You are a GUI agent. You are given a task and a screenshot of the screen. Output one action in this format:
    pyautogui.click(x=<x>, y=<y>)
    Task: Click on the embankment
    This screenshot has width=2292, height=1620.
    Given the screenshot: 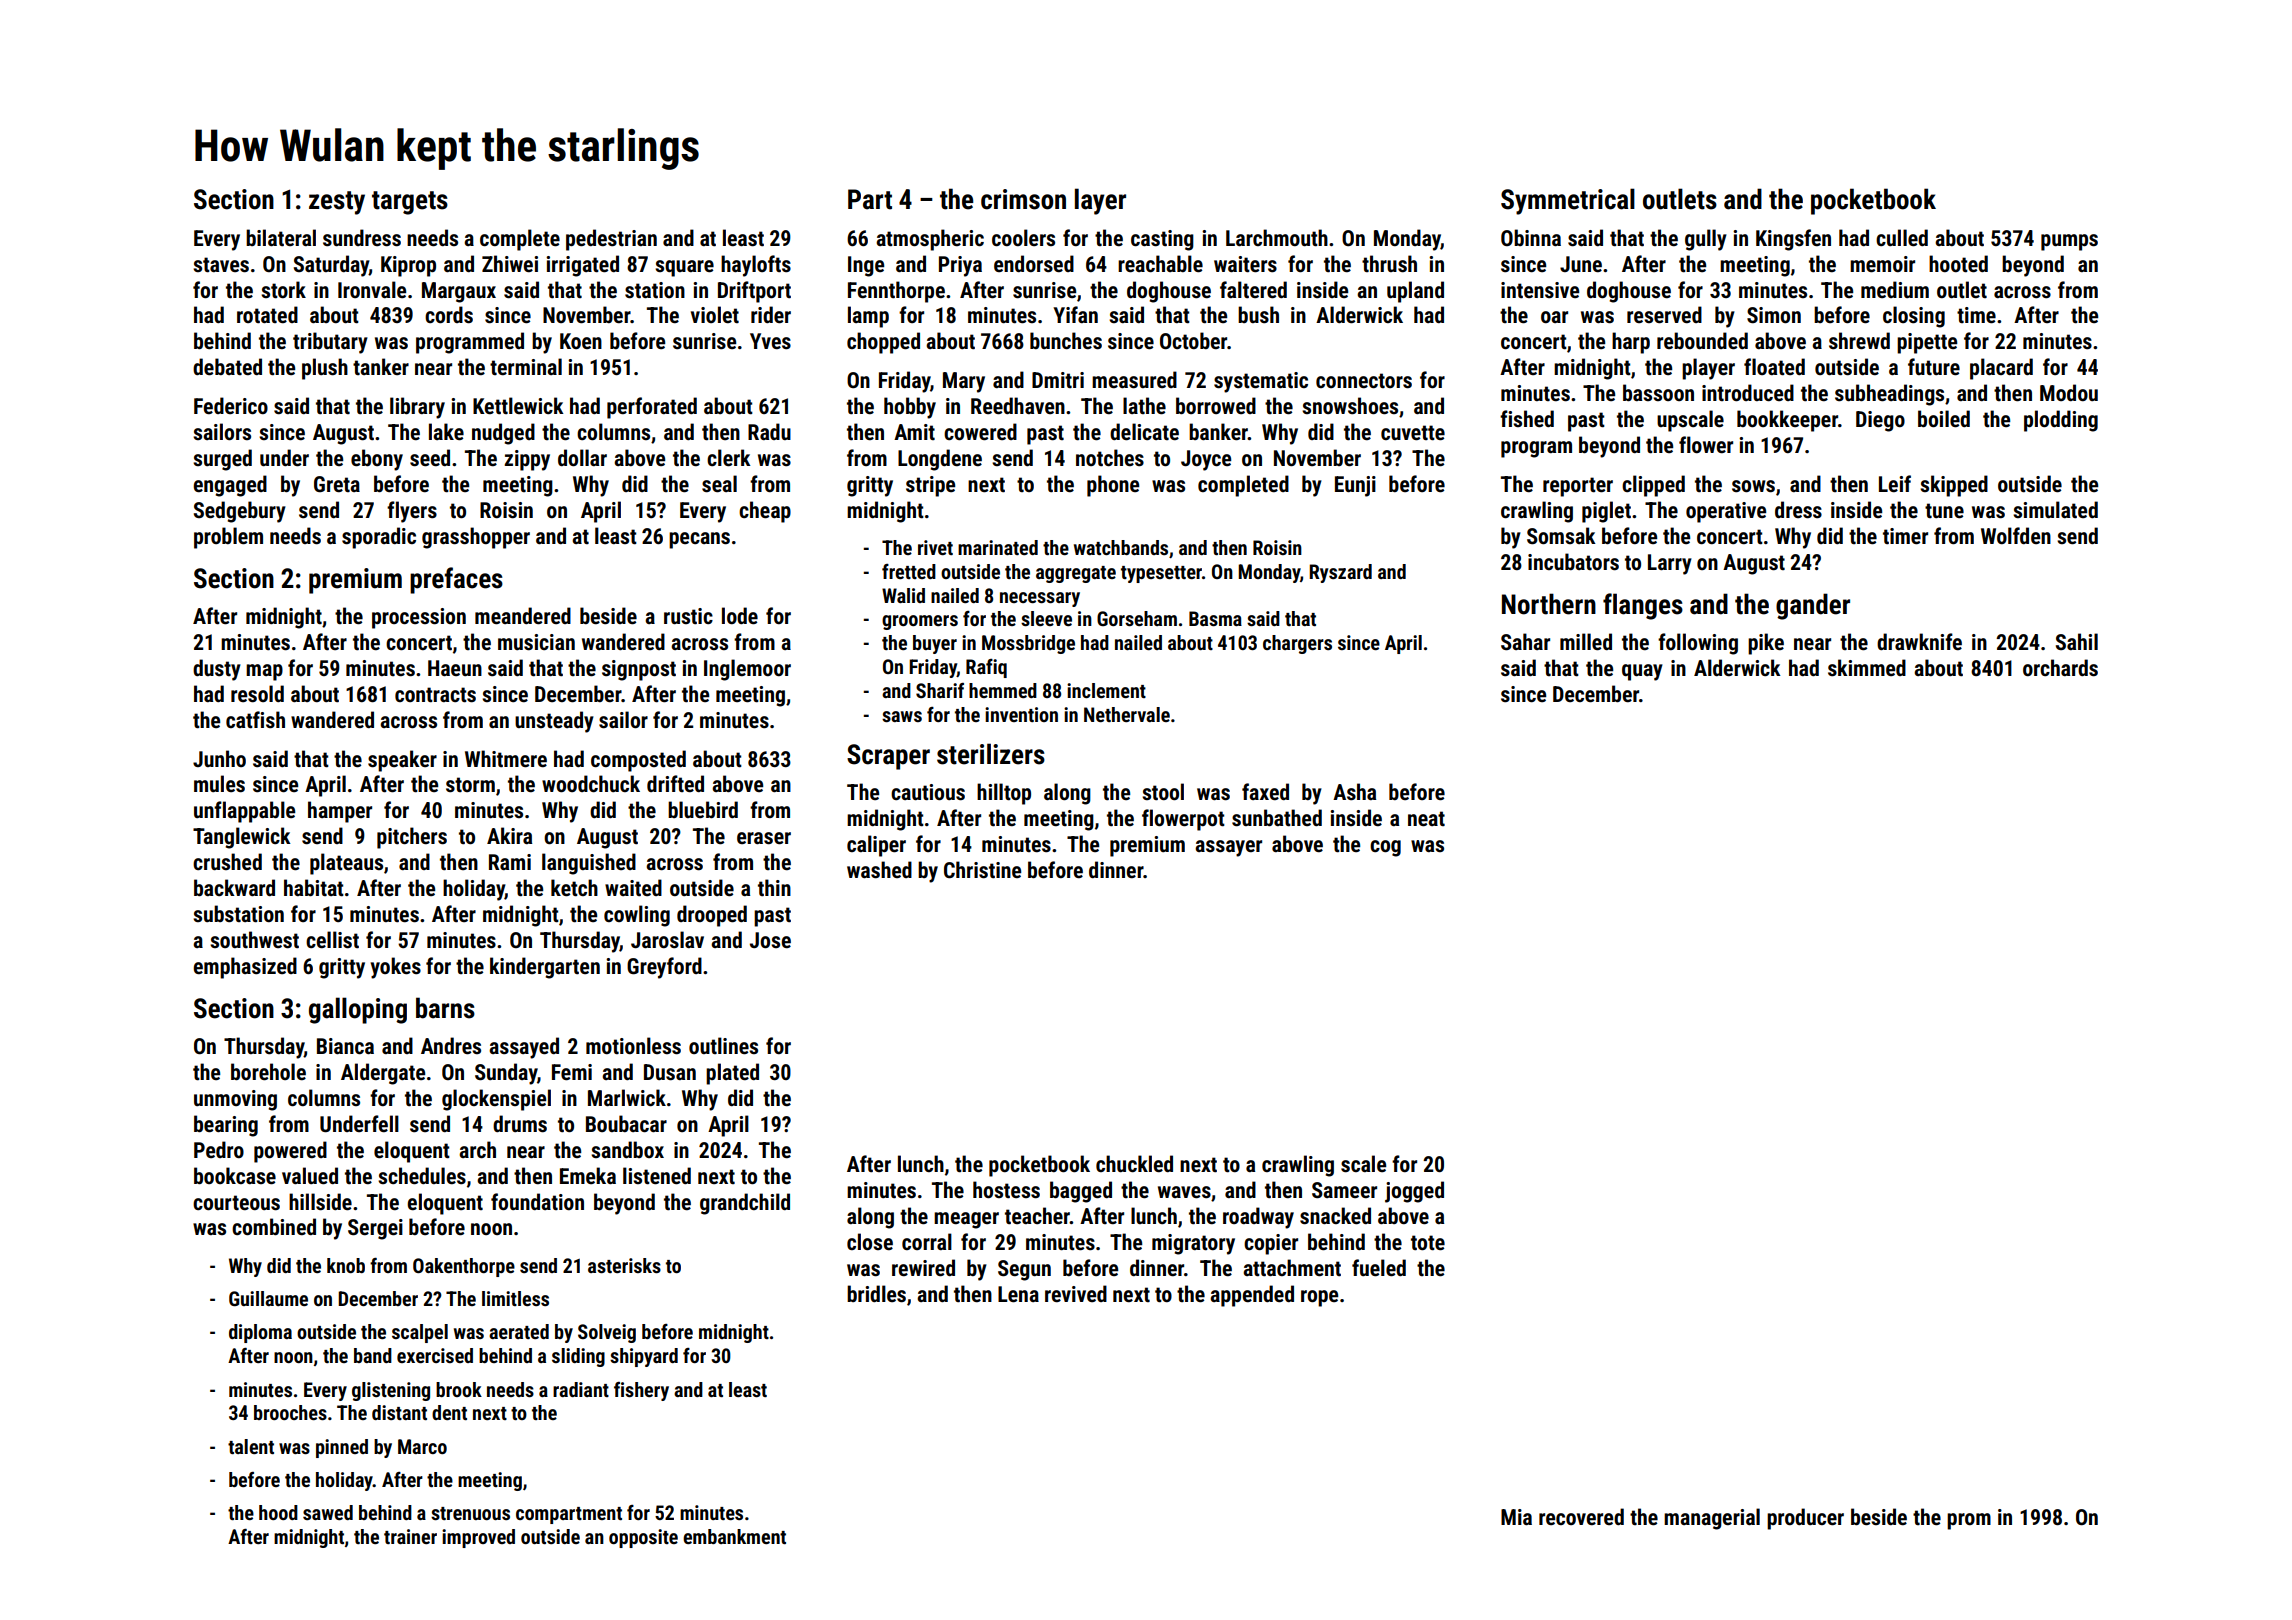 What is the action you would take?
    pyautogui.click(x=734, y=1536)
